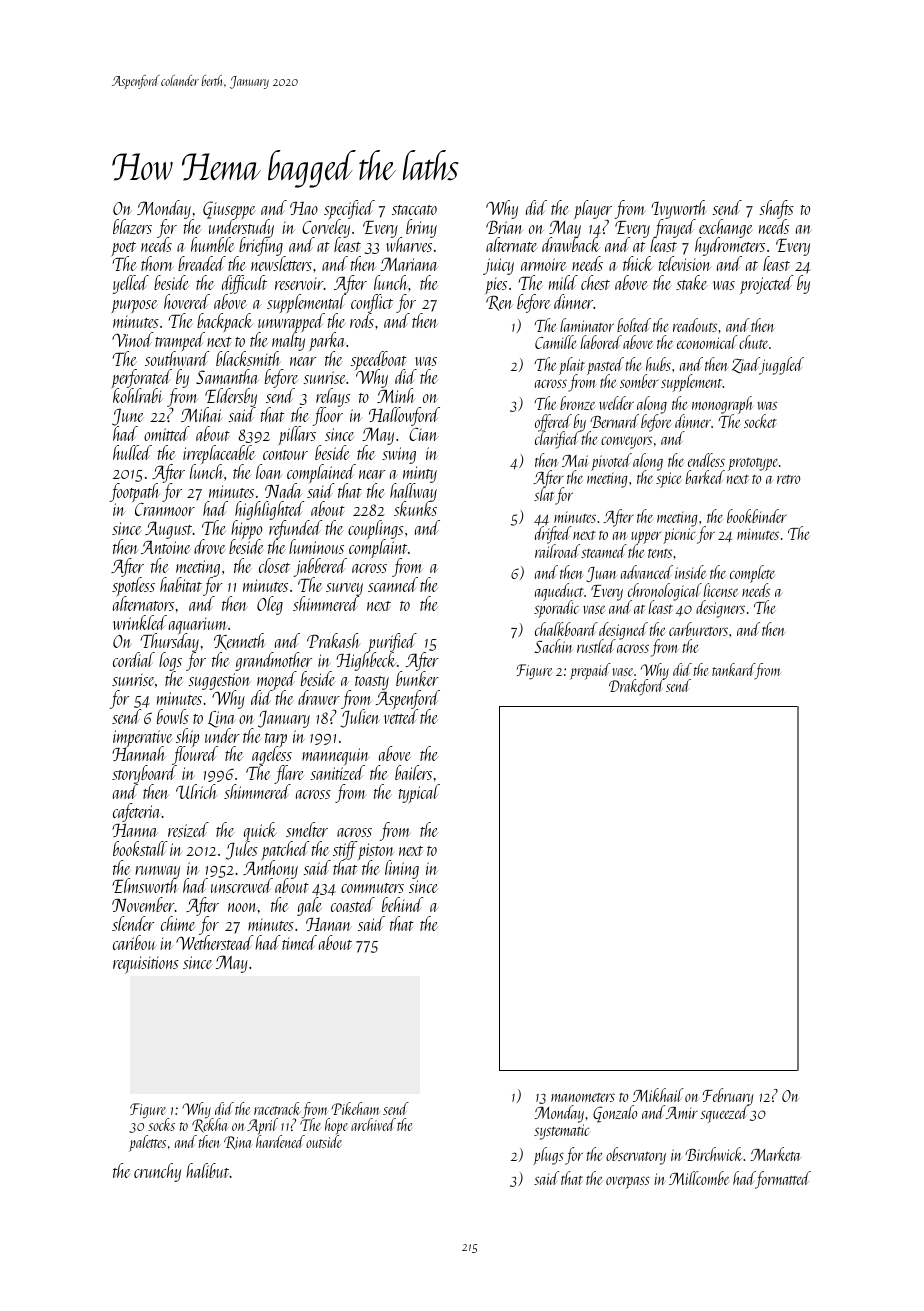 Image resolution: width=924 pixels, height=1311 pixels. Describe the element at coordinates (733, 671) in the screenshot. I see `tankard` at that location.
